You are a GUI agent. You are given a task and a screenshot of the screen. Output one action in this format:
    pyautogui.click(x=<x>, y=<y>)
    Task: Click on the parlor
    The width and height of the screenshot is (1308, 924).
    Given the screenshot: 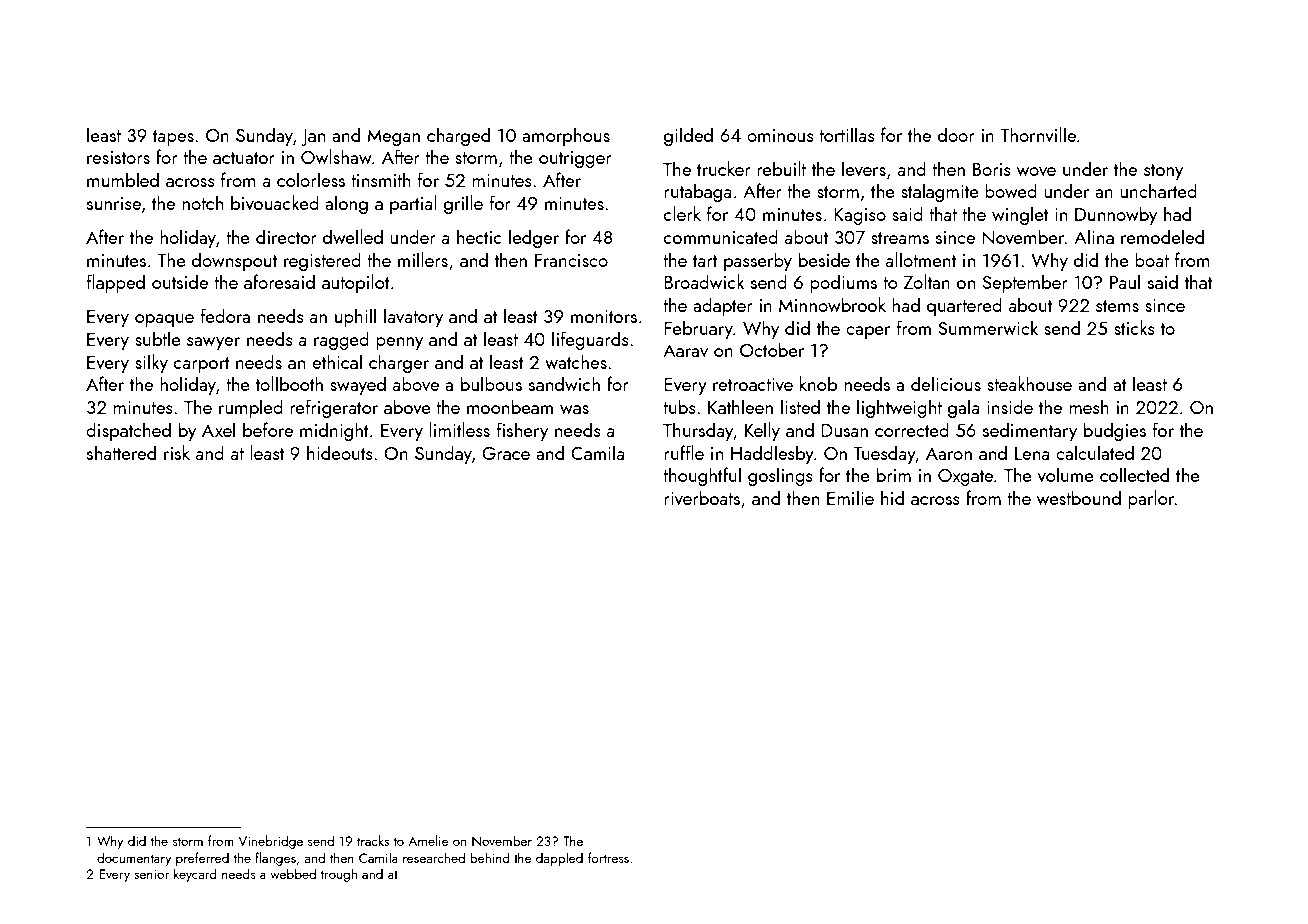 What is the action you would take?
    pyautogui.click(x=1151, y=499)
